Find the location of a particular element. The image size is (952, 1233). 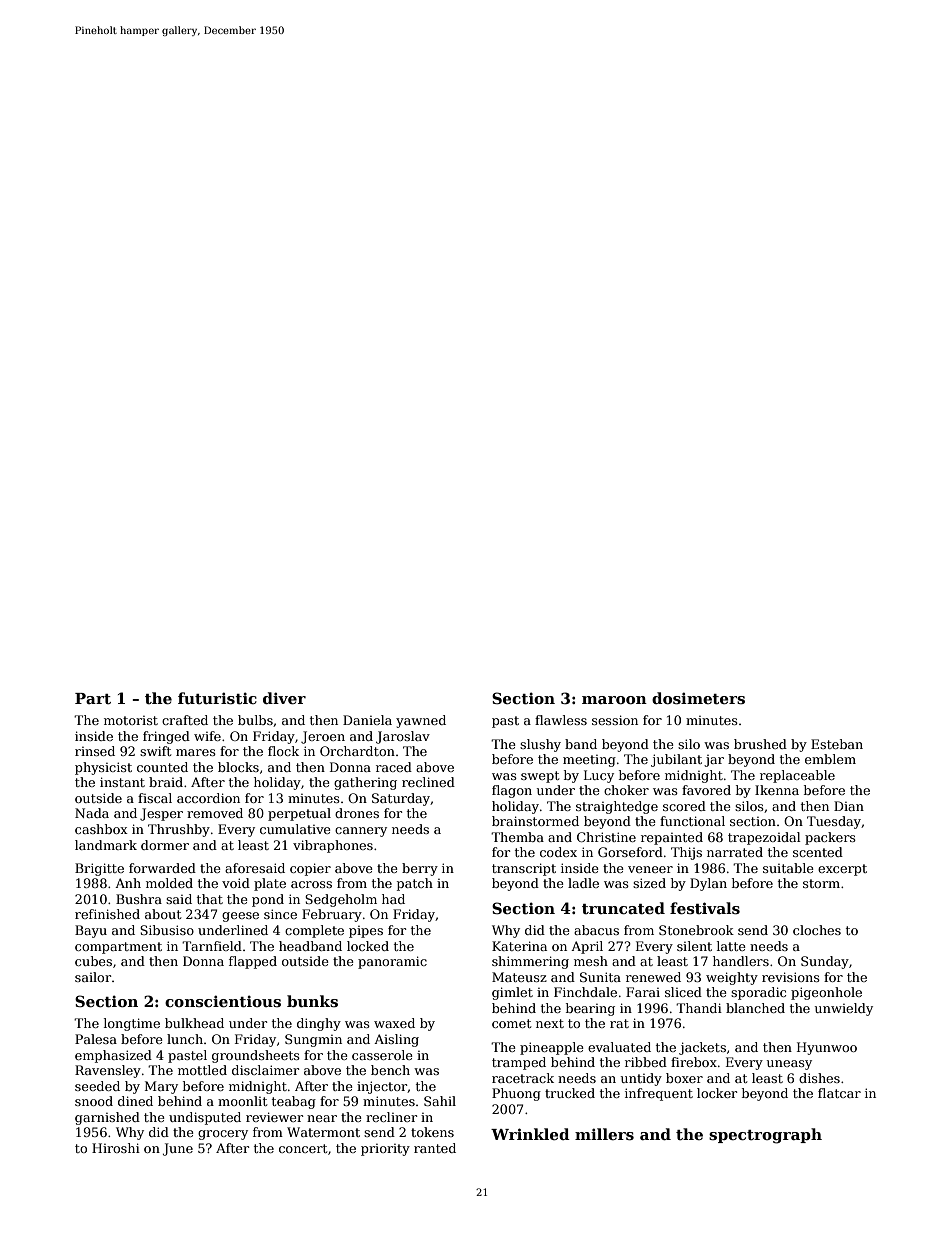

boxer is located at coordinates (684, 1078).
